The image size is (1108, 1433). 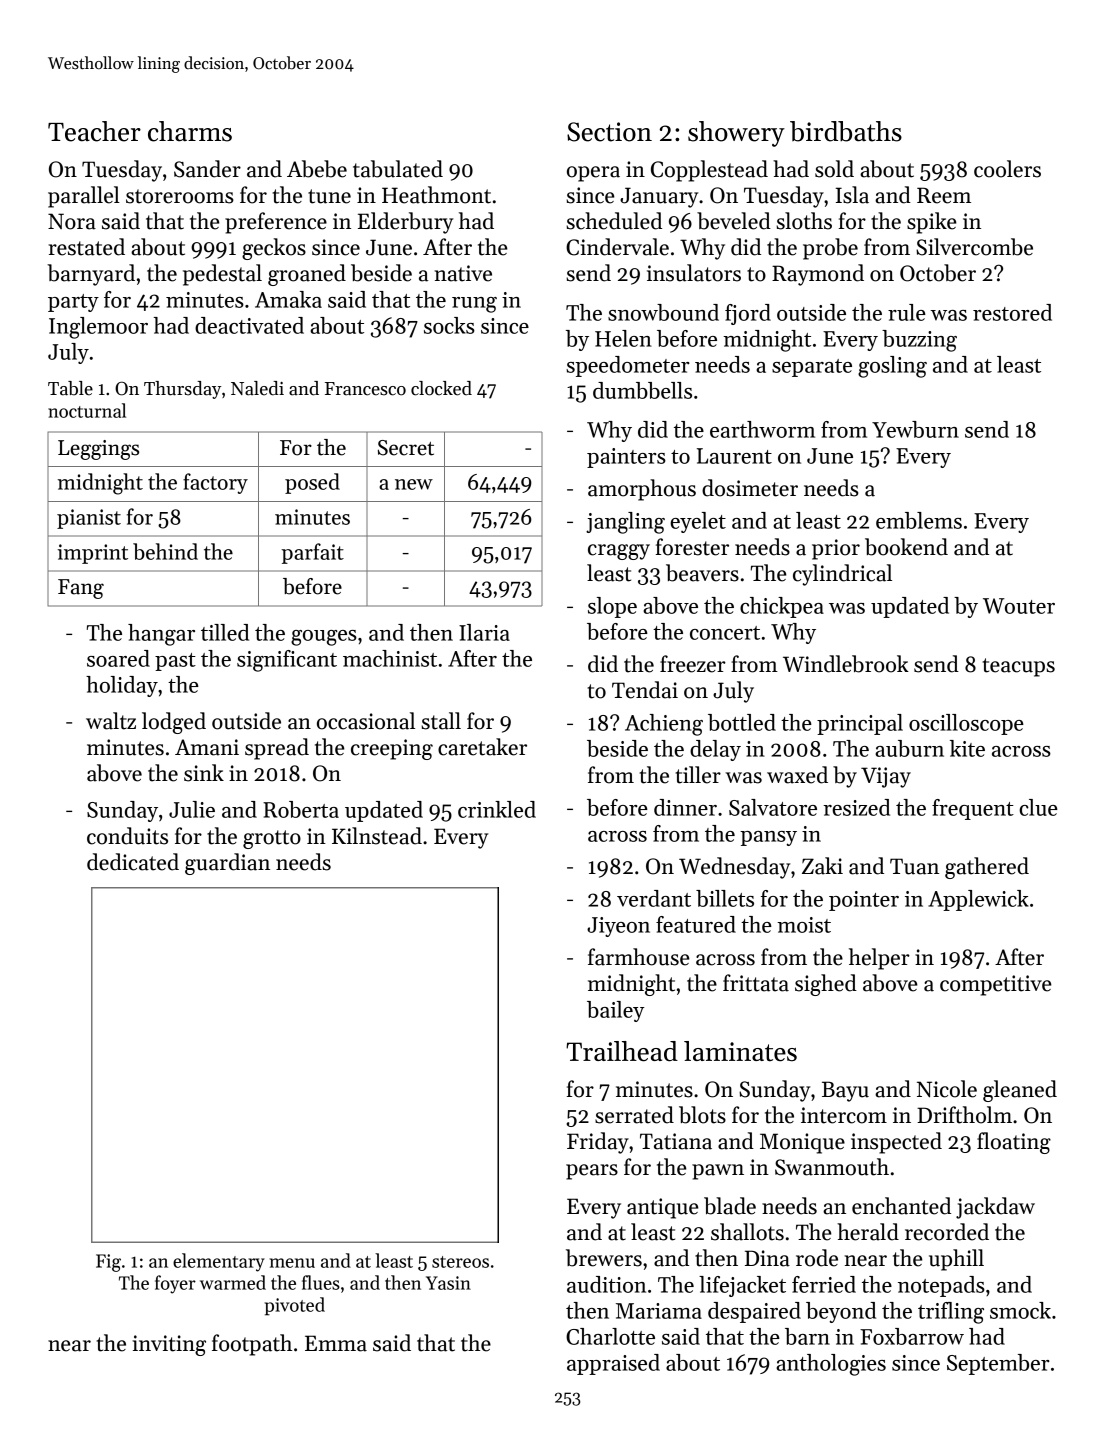 I want to click on Kilnstead, so click(x=377, y=836).
